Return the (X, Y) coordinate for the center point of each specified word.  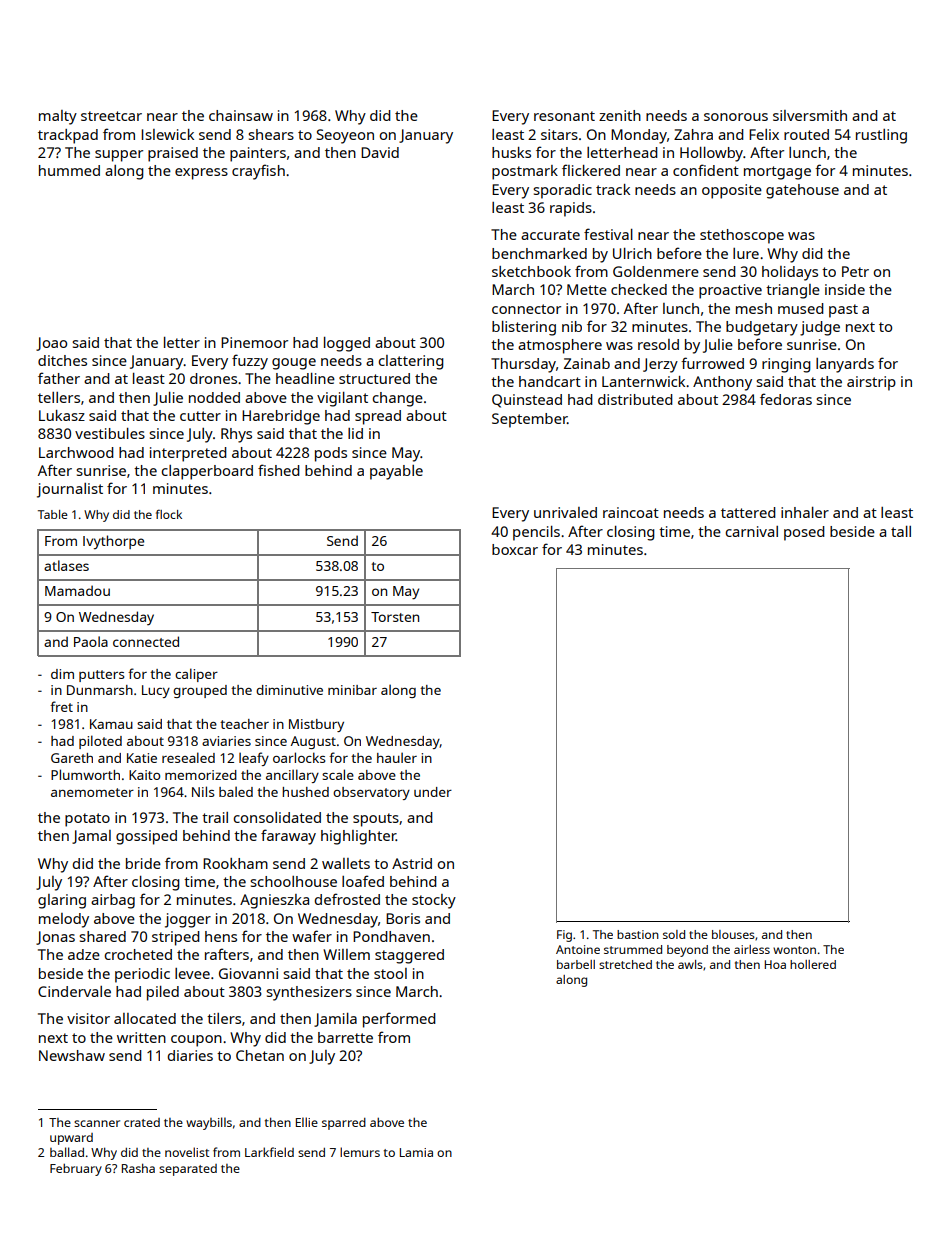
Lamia (416, 1152)
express (201, 174)
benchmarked (539, 253)
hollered (813, 964)
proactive (730, 291)
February (76, 1170)
